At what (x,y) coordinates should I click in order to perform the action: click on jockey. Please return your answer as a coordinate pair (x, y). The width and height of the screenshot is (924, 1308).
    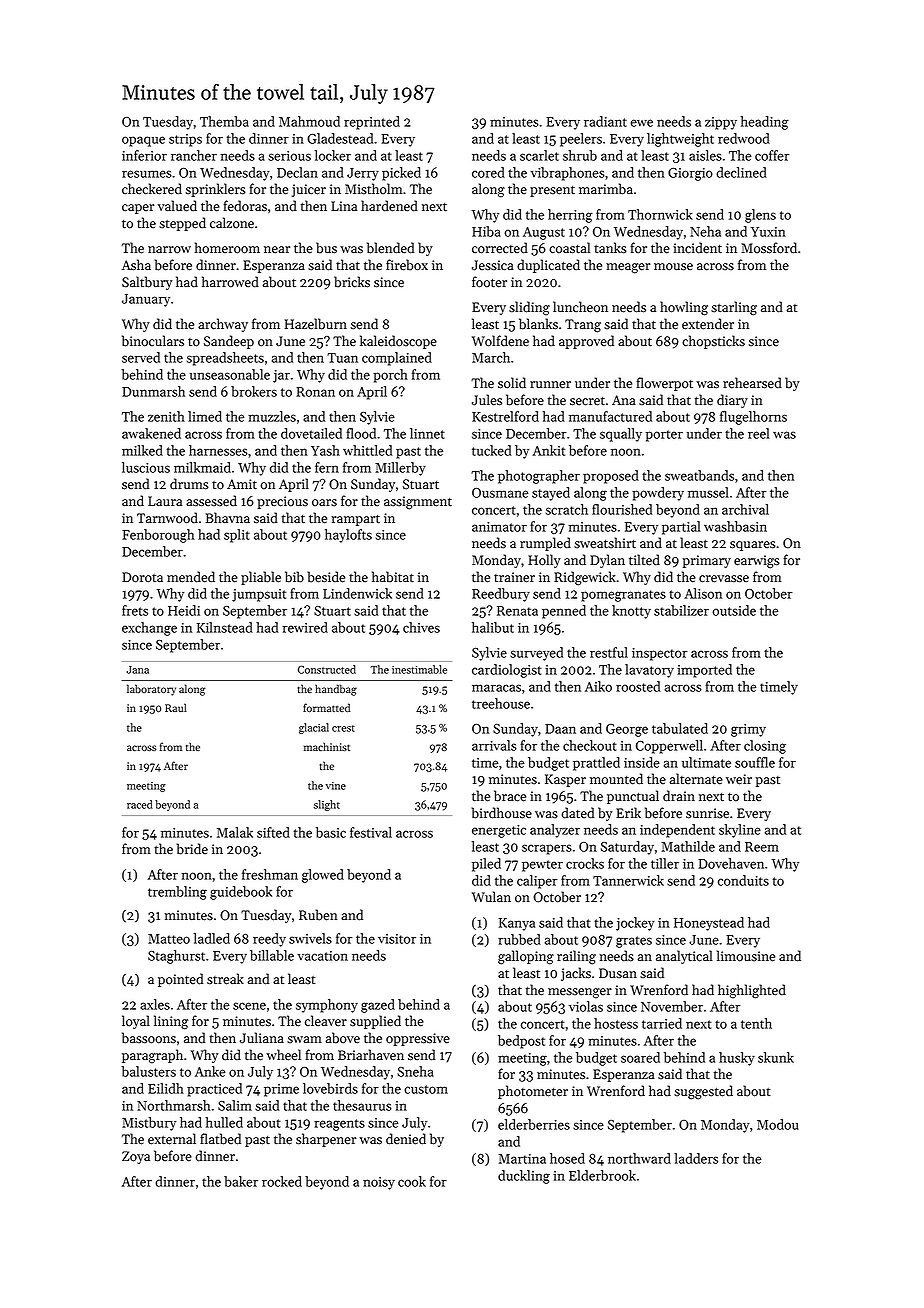
    Looking at the image, I should click on (635, 924).
